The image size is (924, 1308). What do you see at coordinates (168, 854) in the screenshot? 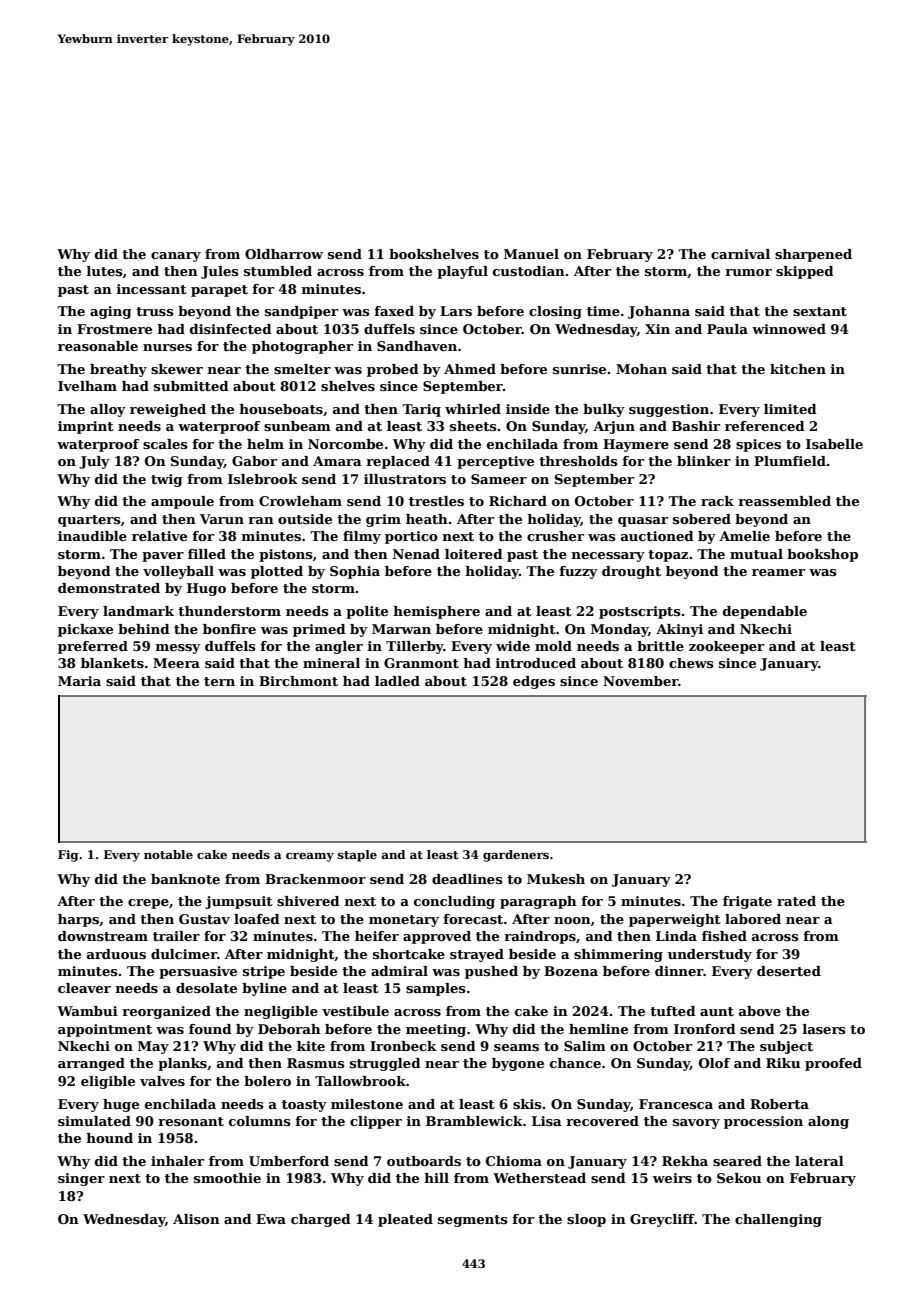
I see `notable` at bounding box center [168, 854].
